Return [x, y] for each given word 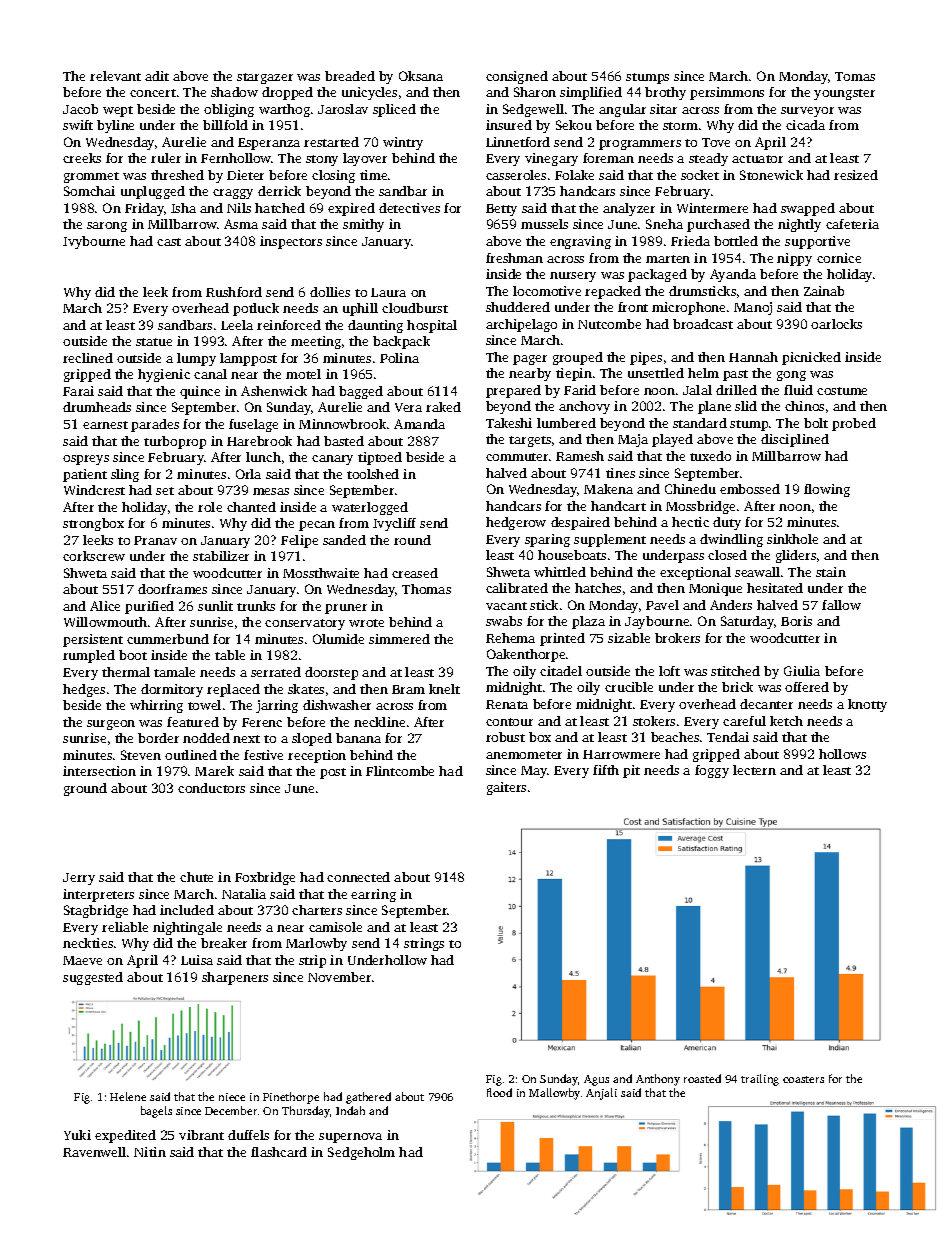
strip [312, 961]
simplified [591, 93]
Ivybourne [94, 242]
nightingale [187, 928]
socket [700, 175]
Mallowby [554, 1094]
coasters [803, 1079]
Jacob [80, 109]
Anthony [658, 1080]
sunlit [215, 606]
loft [669, 671]
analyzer [629, 209]
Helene [128, 1096]
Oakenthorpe [526, 655]
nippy [794, 259]
